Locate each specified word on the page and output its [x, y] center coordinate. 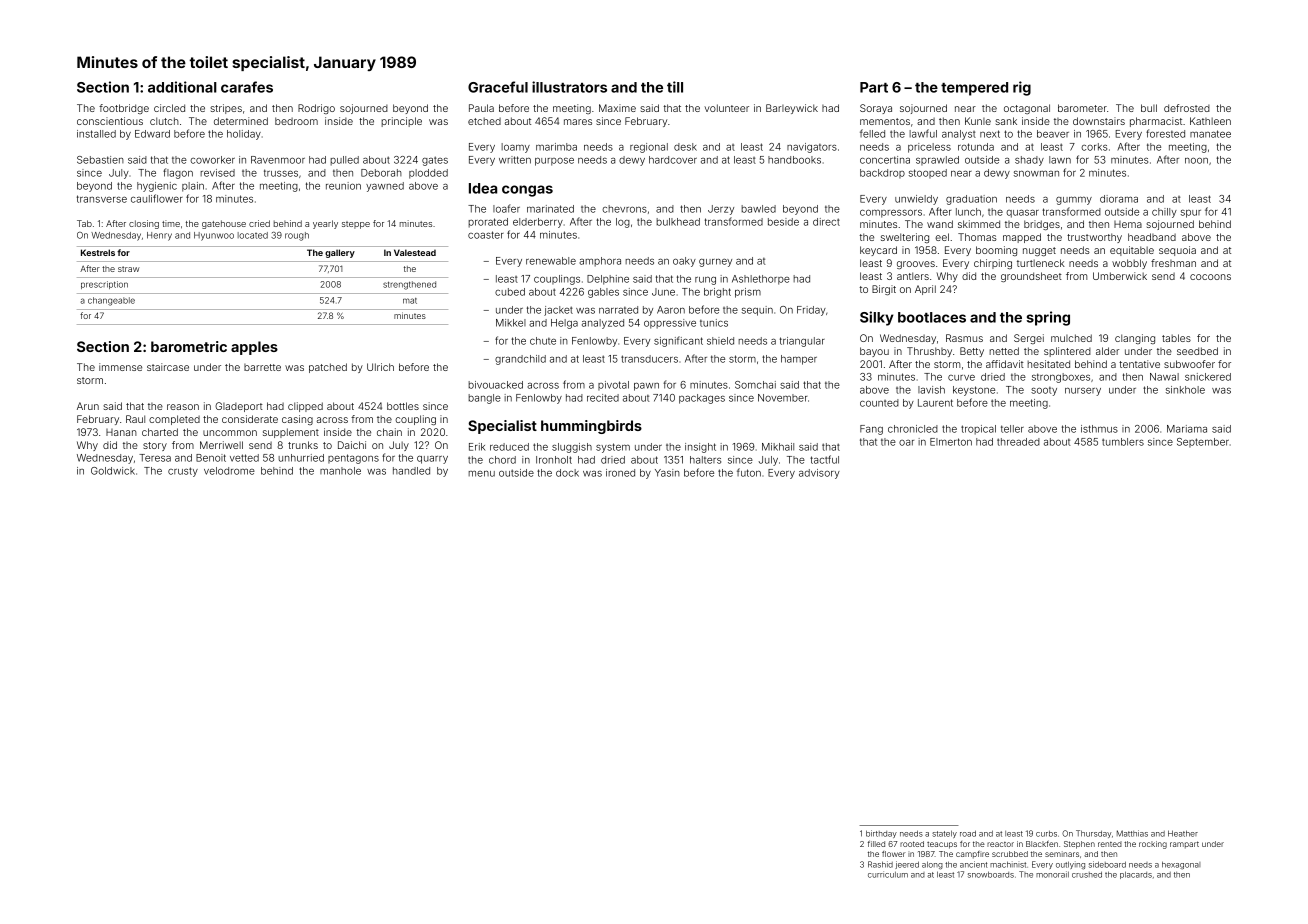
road [968, 833]
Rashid [880, 864]
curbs [1046, 834]
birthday [881, 834]
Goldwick [113, 471]
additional [182, 87]
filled [876, 844]
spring [1048, 318]
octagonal [1027, 109]
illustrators [569, 87]
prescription [104, 285]
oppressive [670, 324]
